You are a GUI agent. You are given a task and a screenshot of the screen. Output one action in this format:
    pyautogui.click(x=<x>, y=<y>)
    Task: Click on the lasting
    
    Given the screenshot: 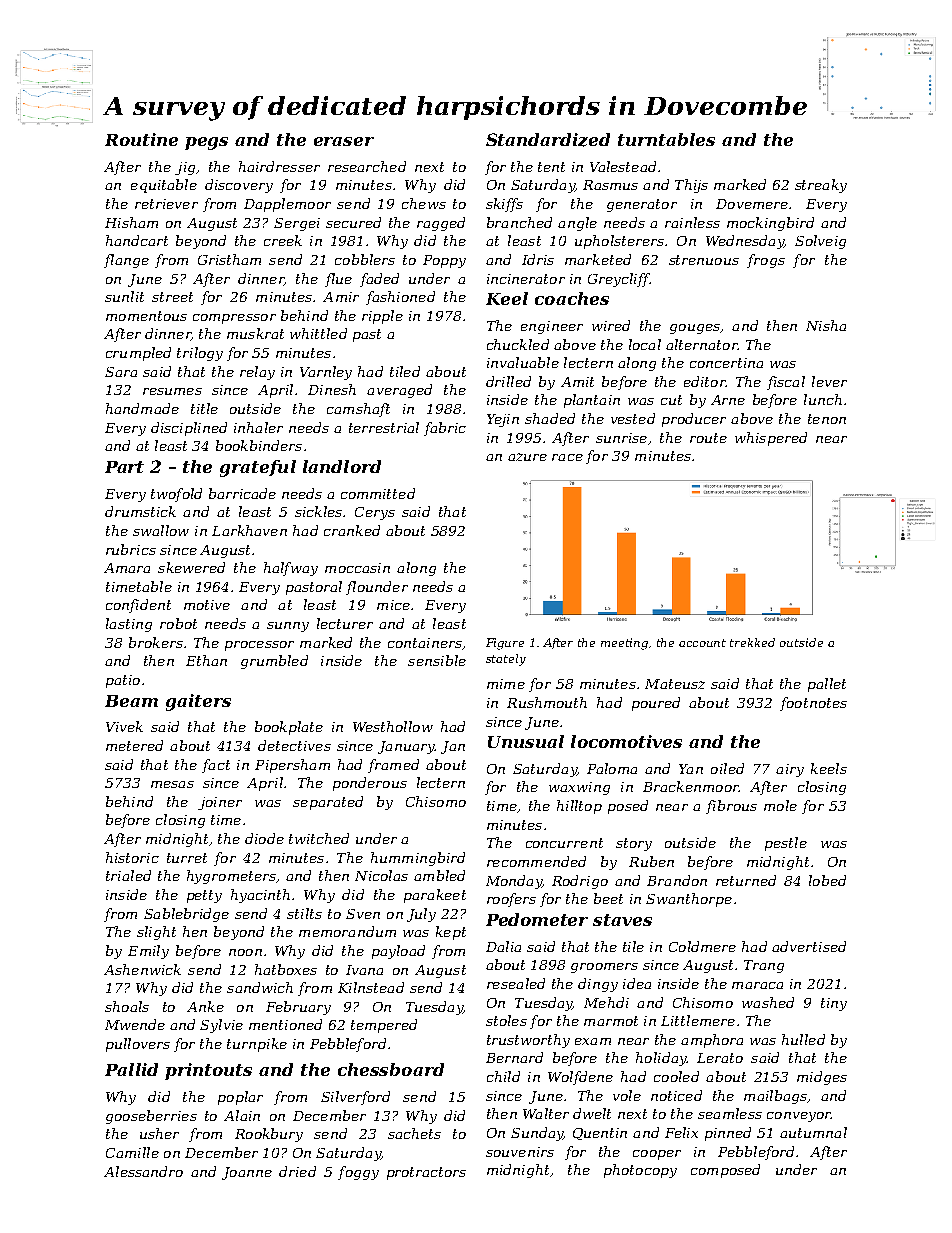 What is the action you would take?
    pyautogui.click(x=129, y=625)
